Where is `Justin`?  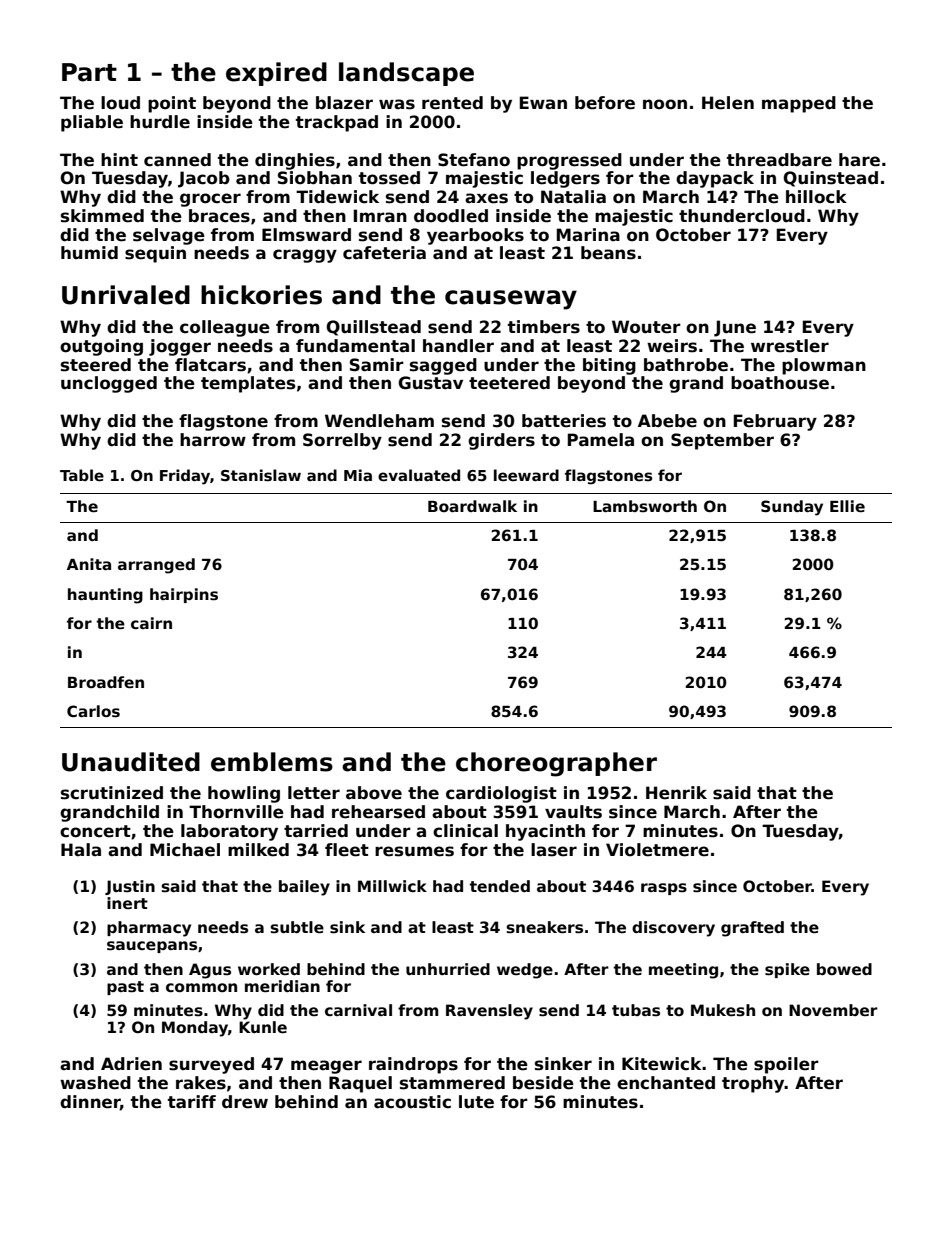 Justin is located at coordinates (130, 887).
